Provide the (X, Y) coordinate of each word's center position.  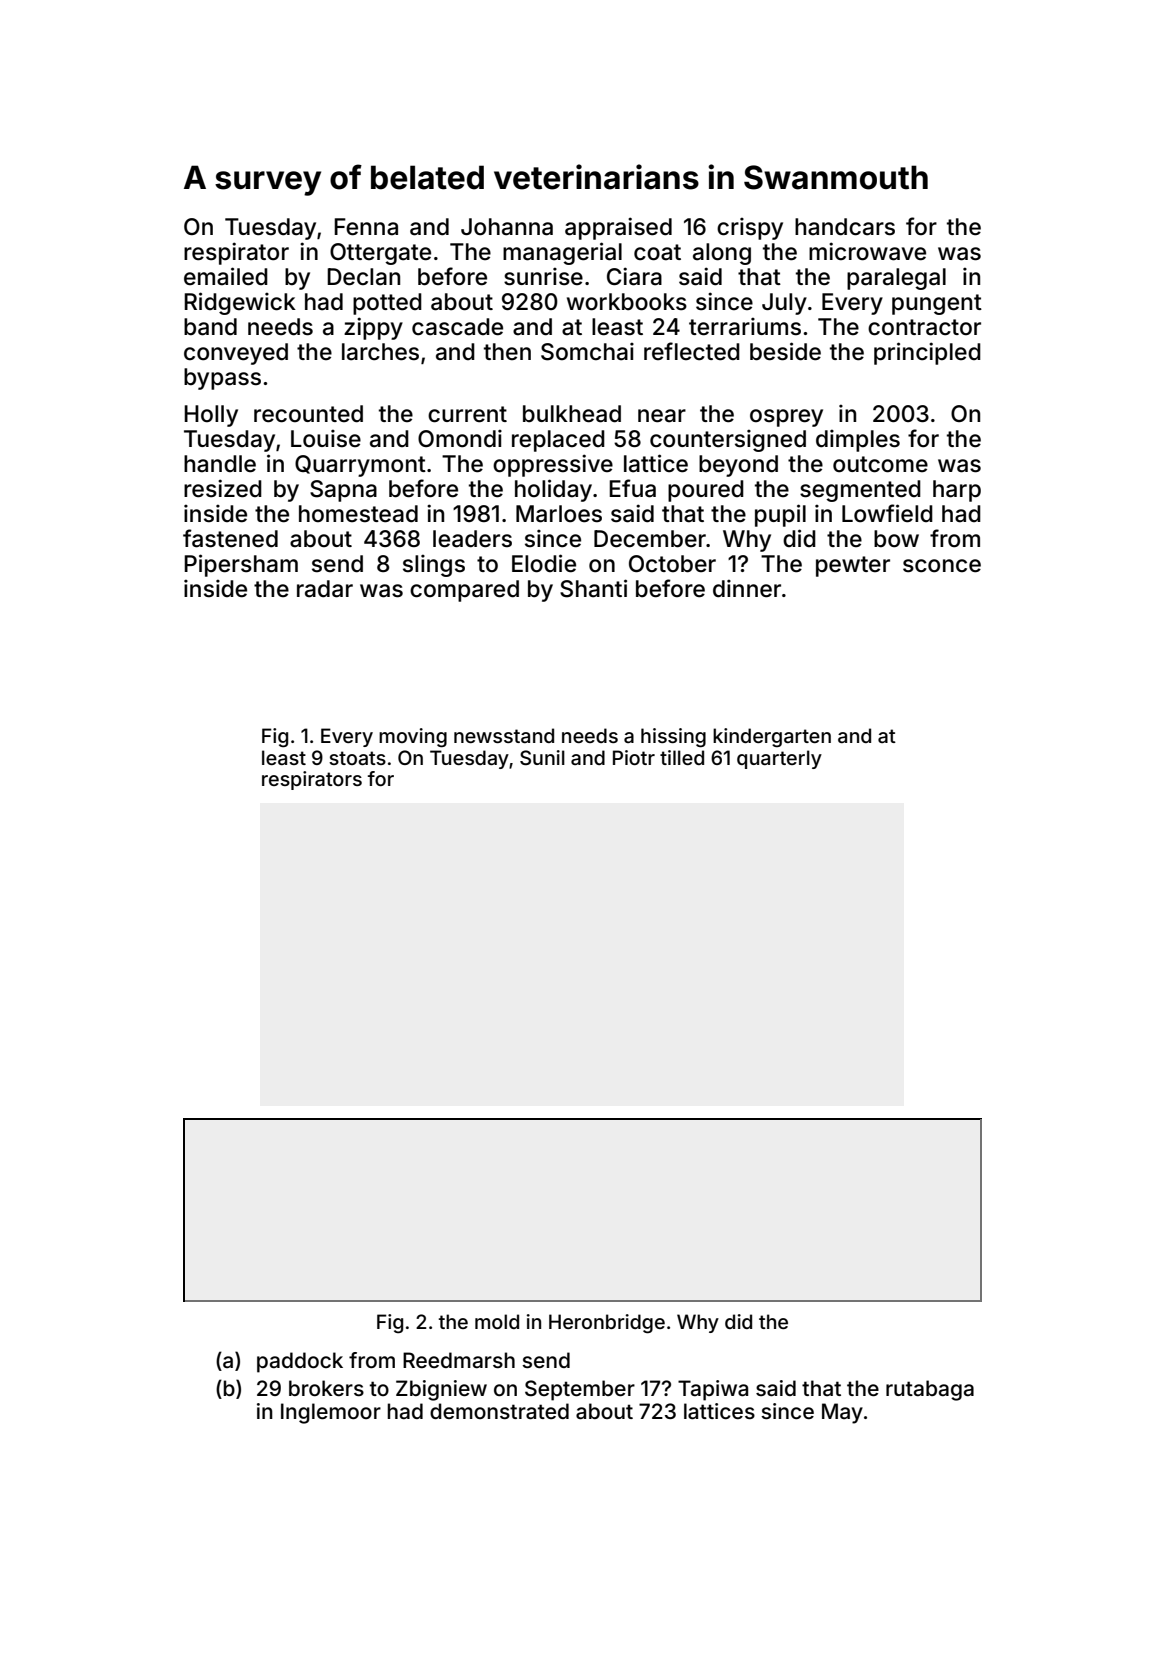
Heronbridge (607, 1324)
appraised (618, 228)
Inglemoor (331, 1413)
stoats (357, 758)
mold (497, 1321)
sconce (942, 566)
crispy (750, 228)
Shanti (593, 588)
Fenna (366, 227)
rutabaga (930, 1390)
